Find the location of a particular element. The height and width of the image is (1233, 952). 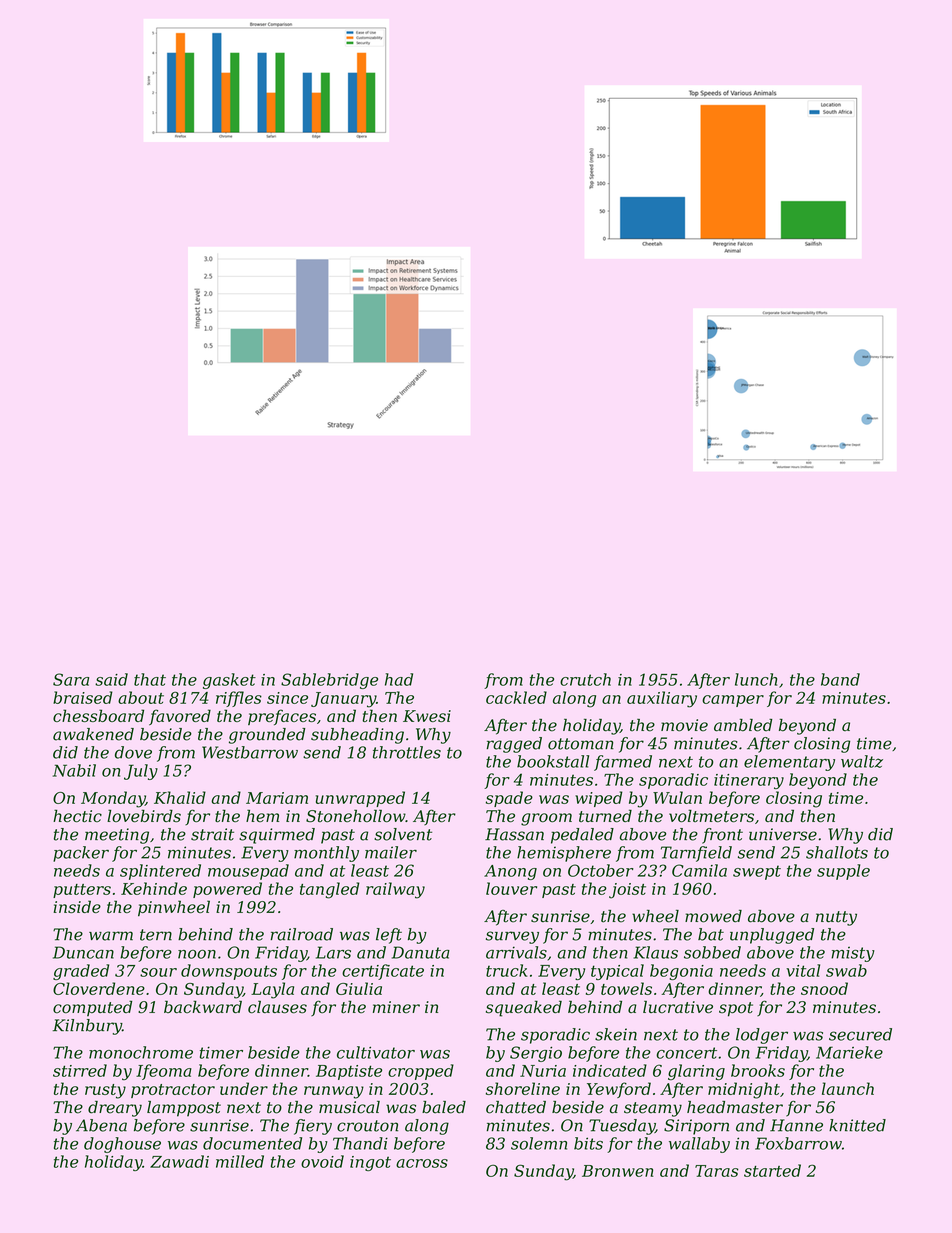

band is located at coordinates (840, 679).
